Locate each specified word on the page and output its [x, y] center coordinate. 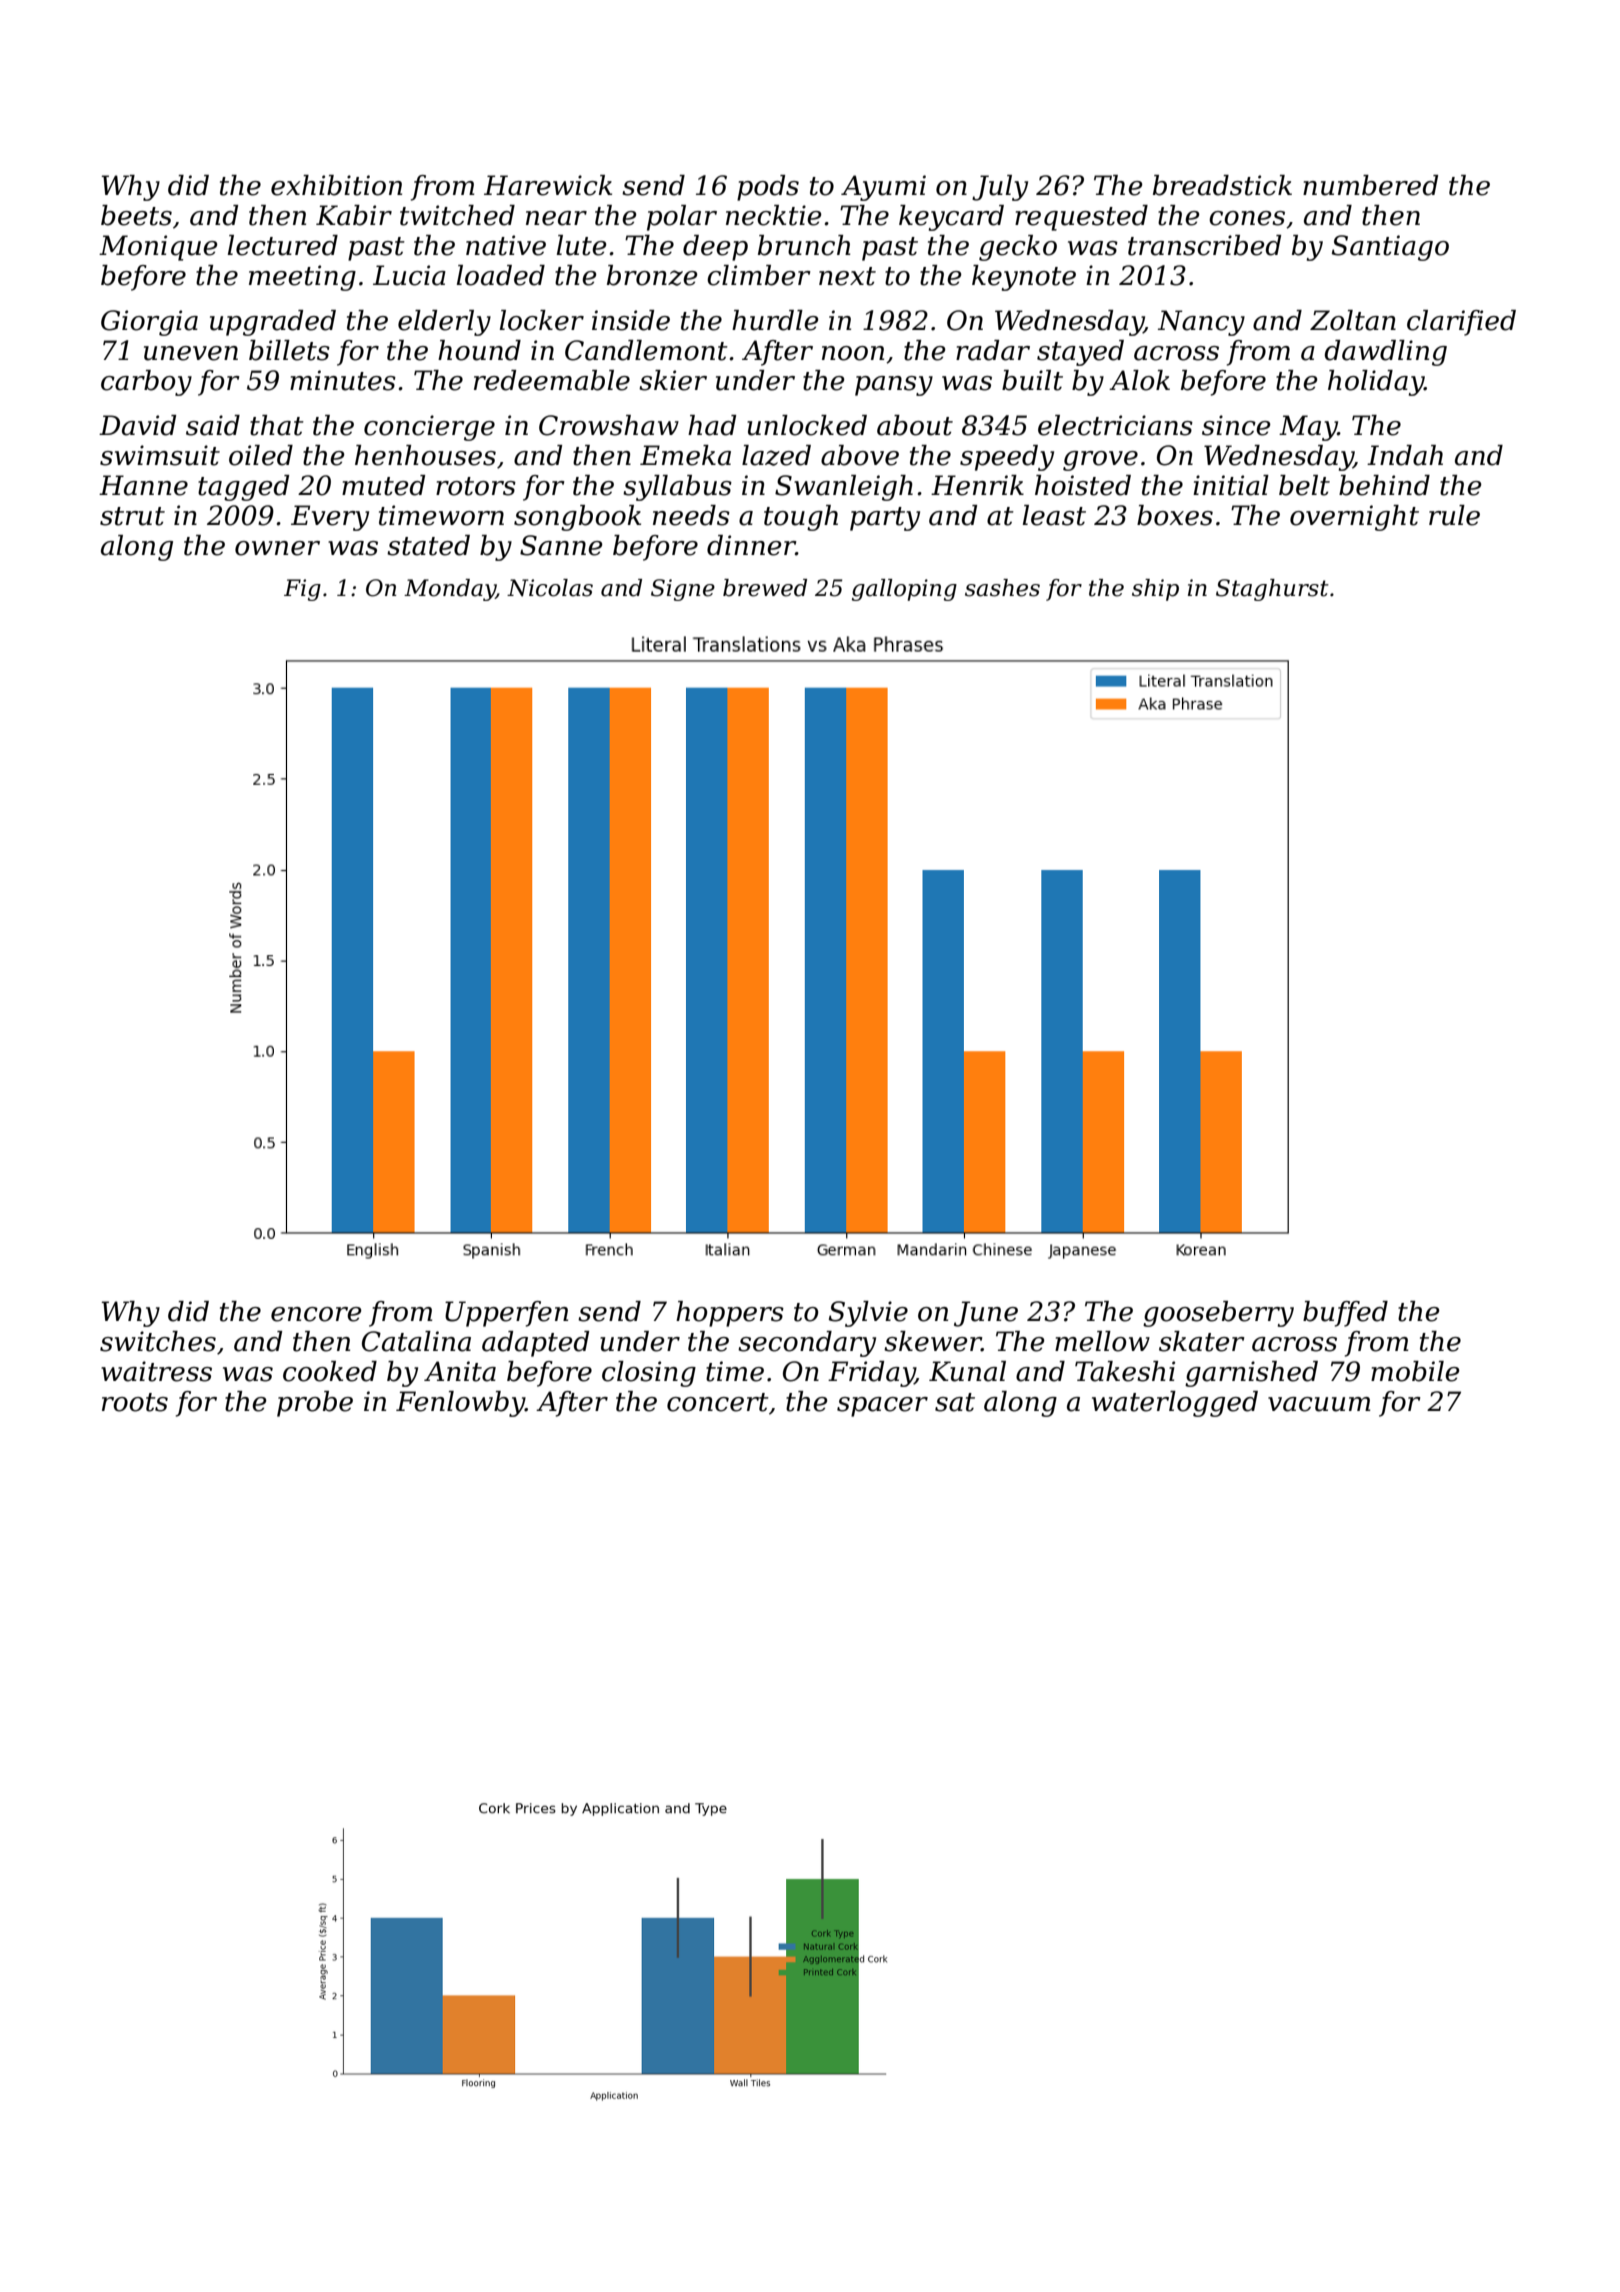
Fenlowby [460, 1404]
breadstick [1222, 185]
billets [289, 350]
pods [768, 188]
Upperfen [506, 1314]
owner [277, 548]
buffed [1345, 1314]
